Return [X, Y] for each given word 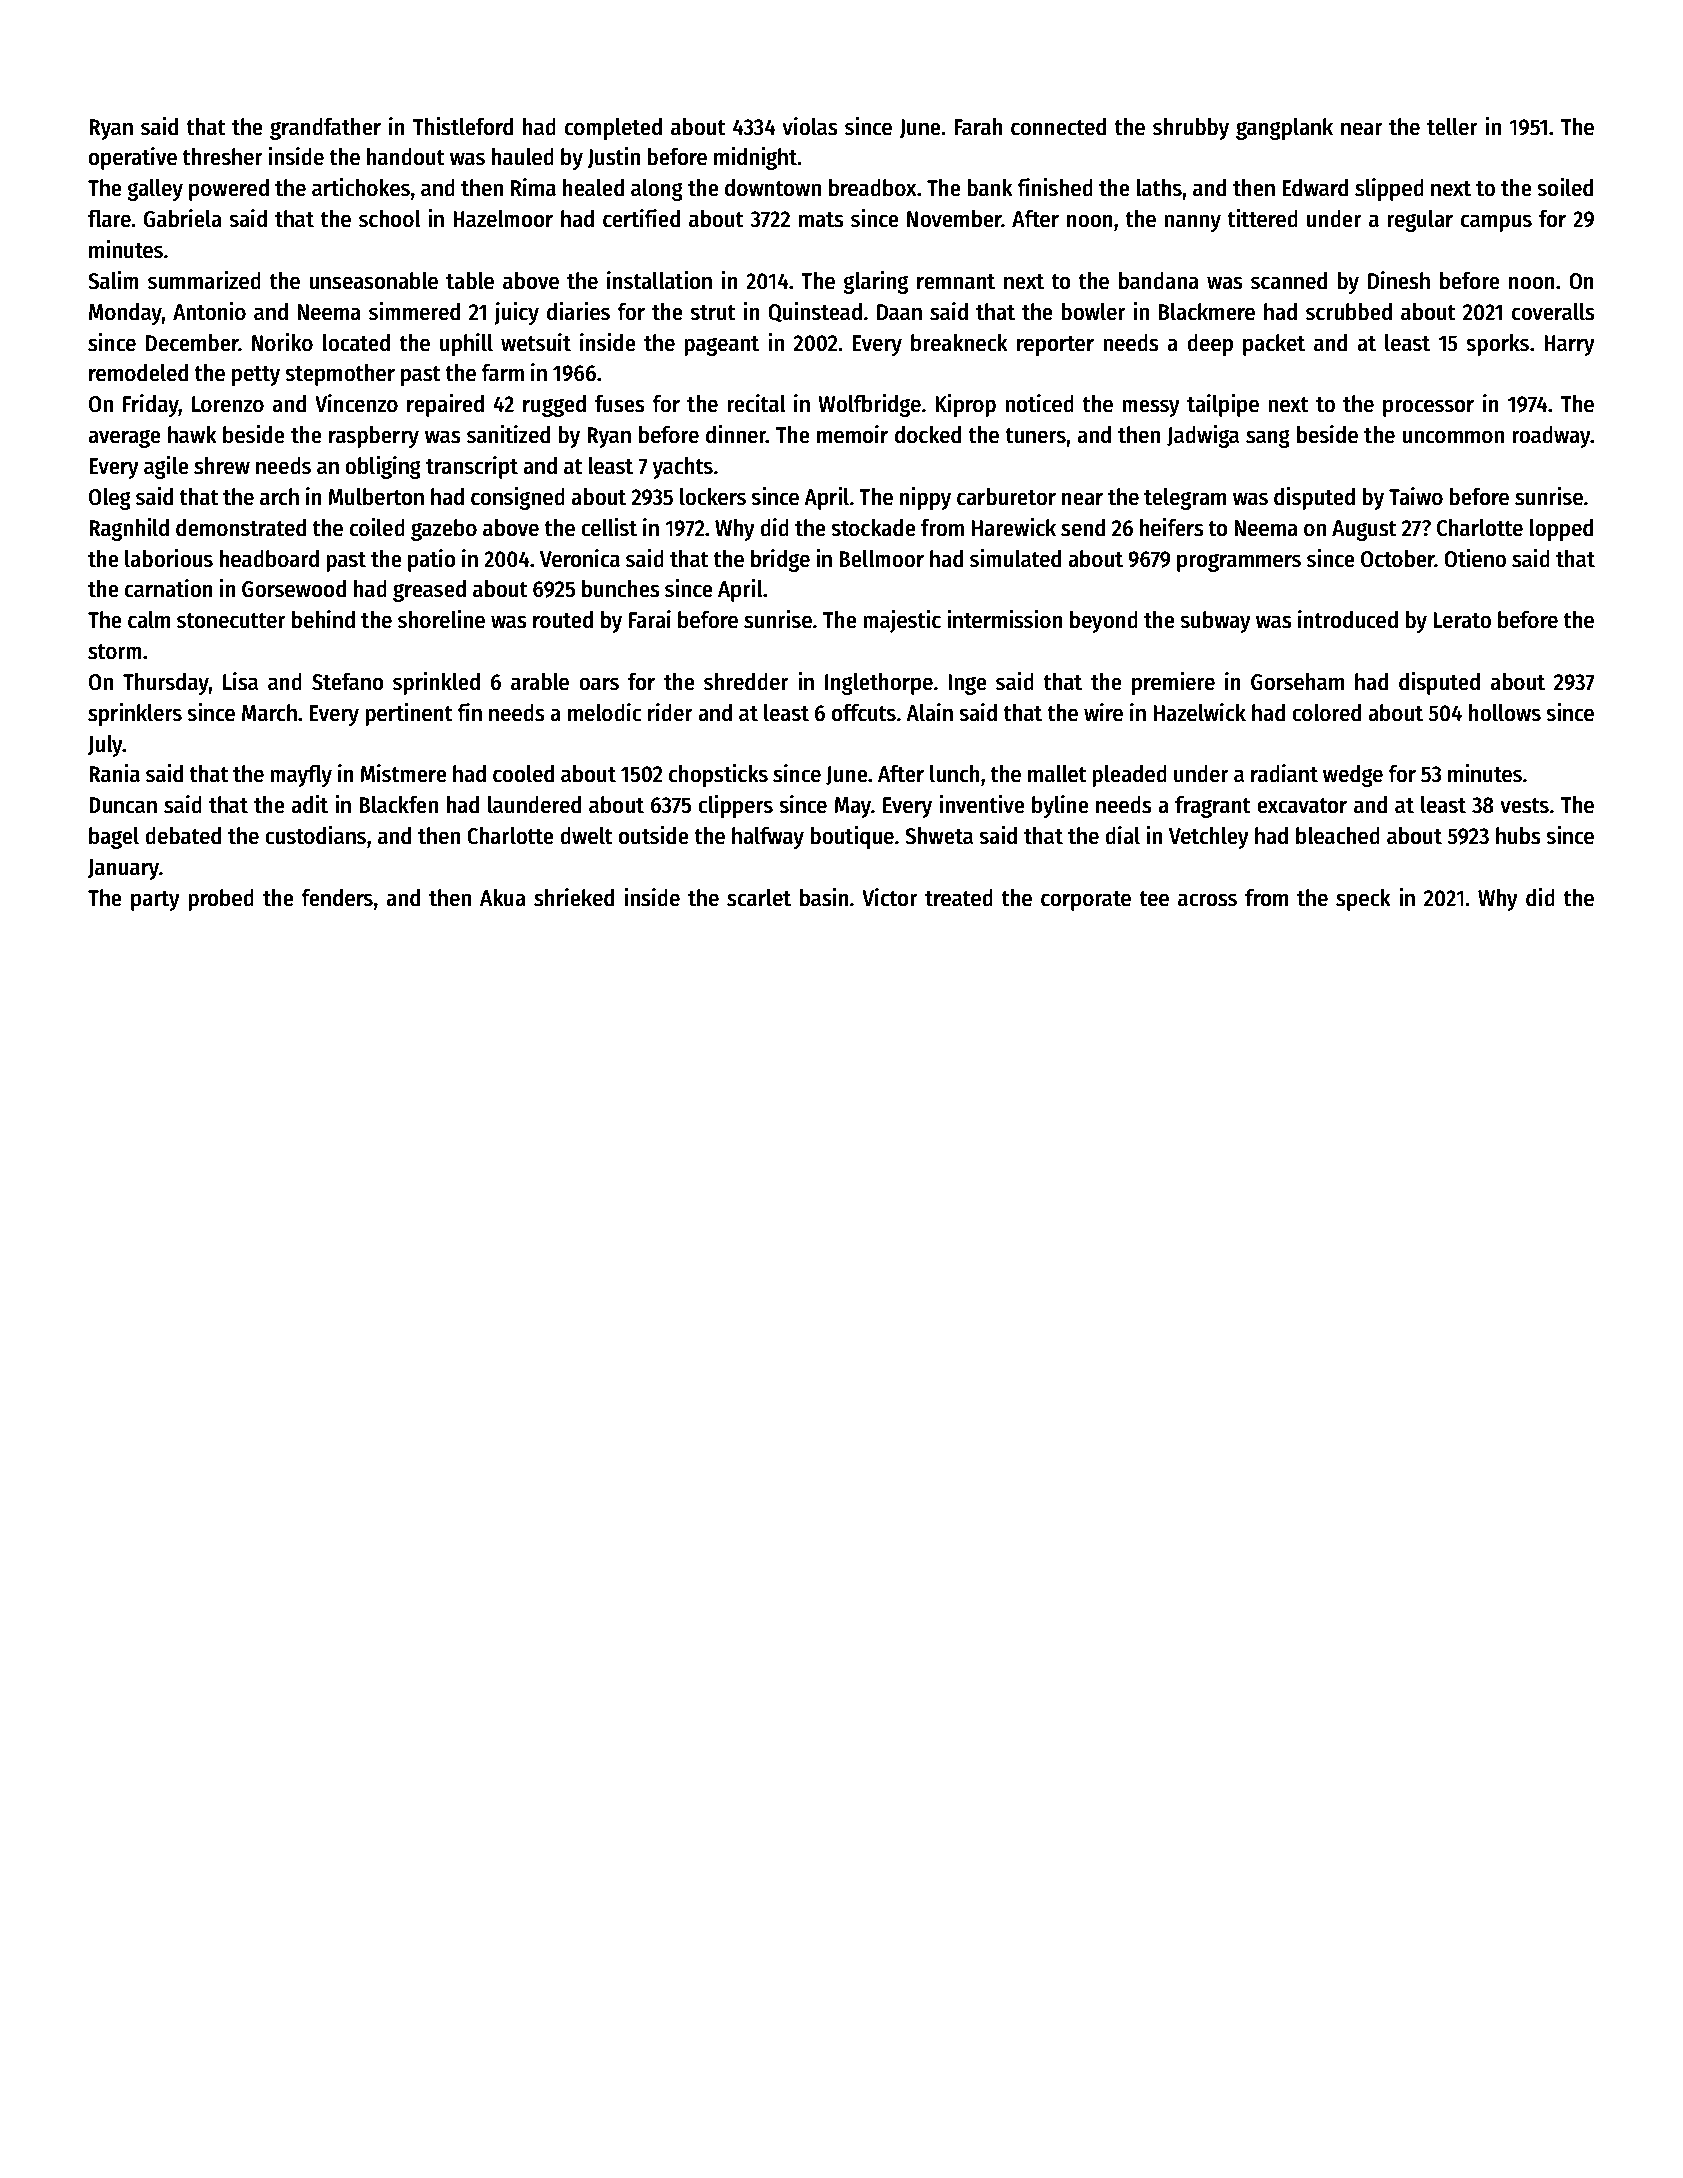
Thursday [166, 684]
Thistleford [463, 126]
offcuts [864, 713]
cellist [609, 527]
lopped [1561, 530]
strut [713, 313]
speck [1363, 900]
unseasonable [373, 281]
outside [654, 835]
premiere [1173, 683]
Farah [978, 127]
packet [1274, 345]
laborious [169, 558]
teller [1452, 127]
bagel [114, 838]
